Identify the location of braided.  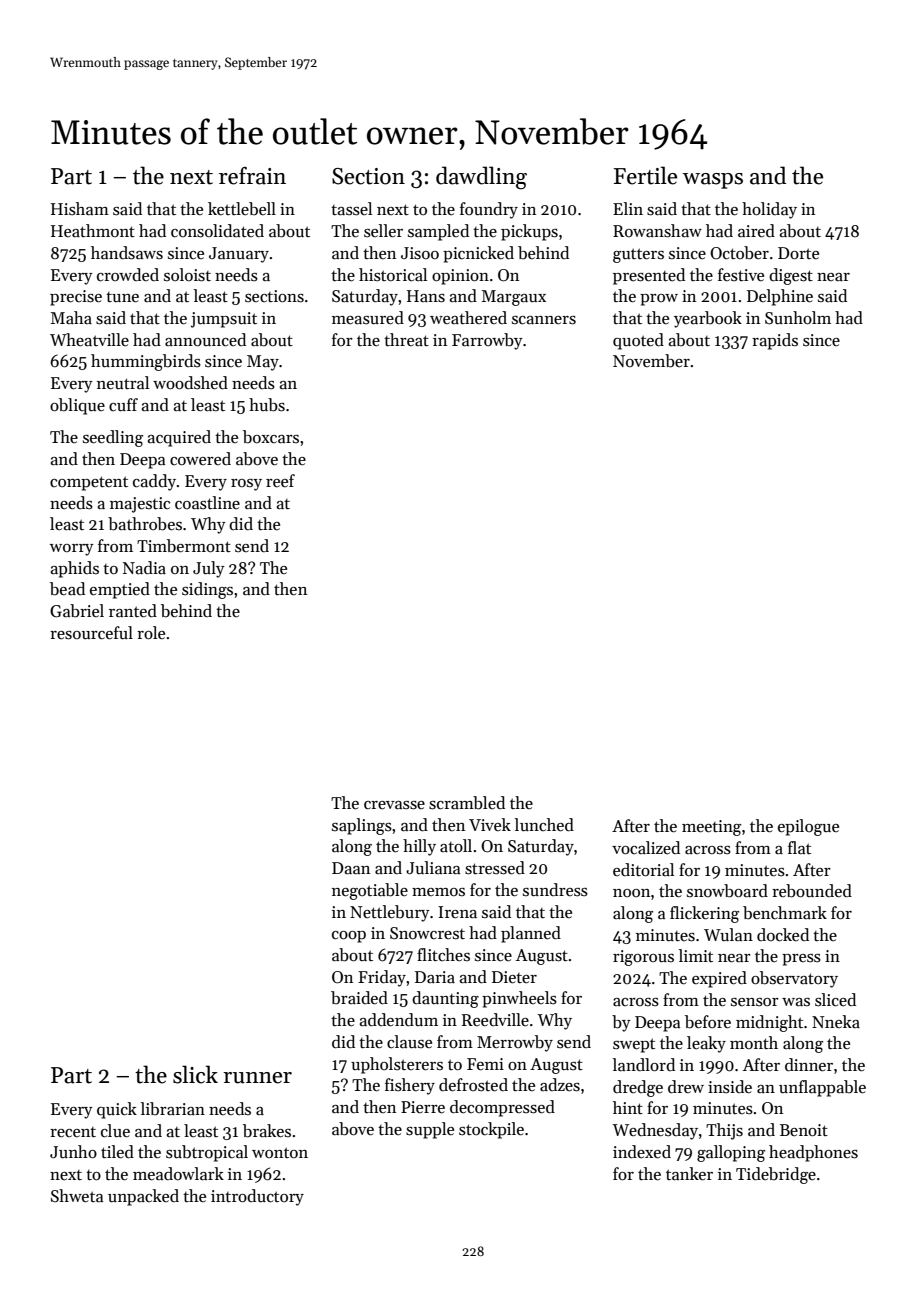
(359, 998).
